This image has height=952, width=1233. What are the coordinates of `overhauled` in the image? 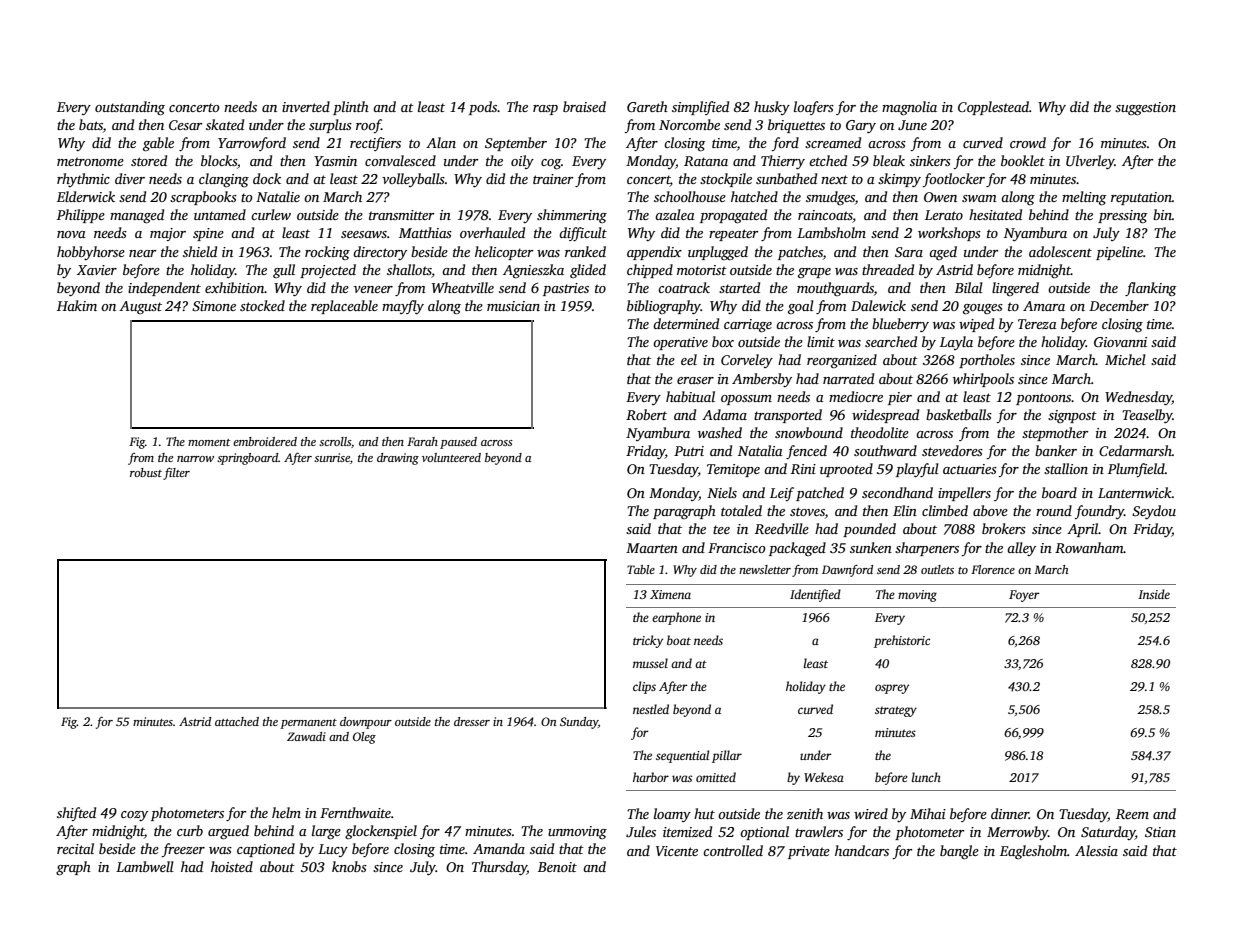 It's located at (492, 232).
